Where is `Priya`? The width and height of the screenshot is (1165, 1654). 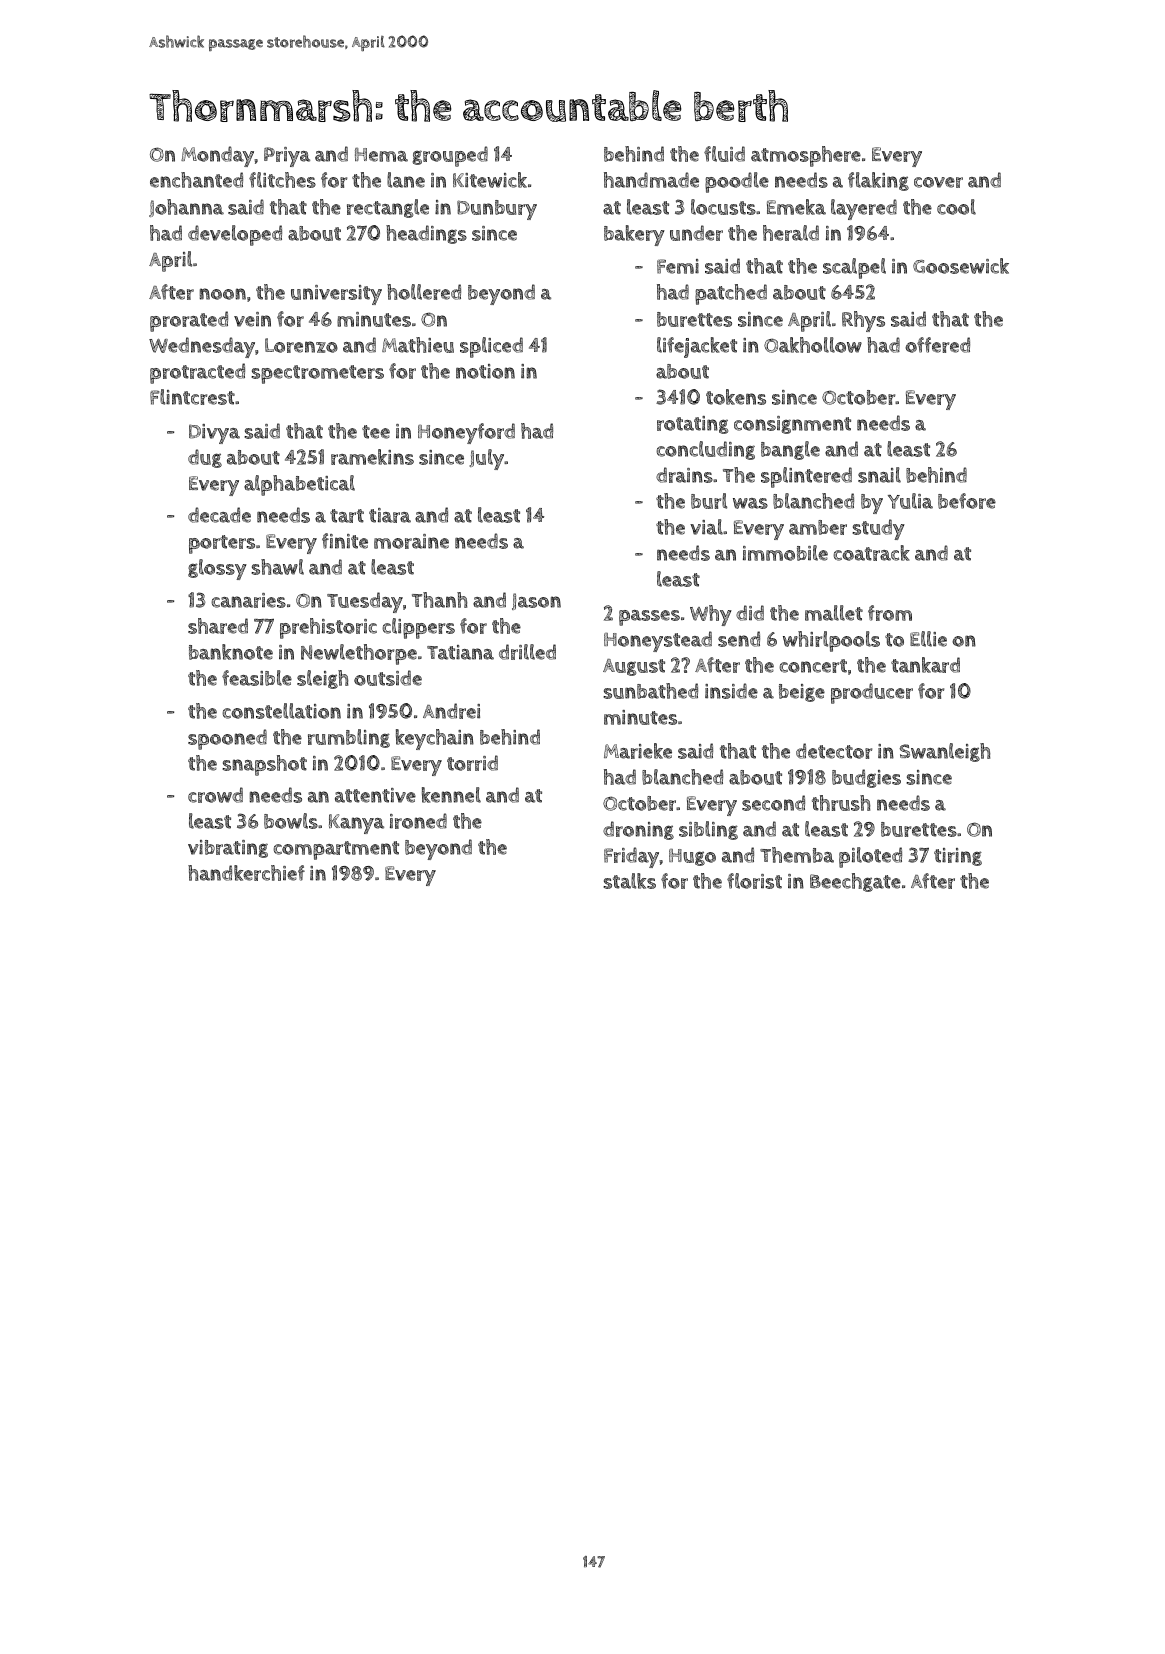
Priya is located at coordinates (287, 157).
